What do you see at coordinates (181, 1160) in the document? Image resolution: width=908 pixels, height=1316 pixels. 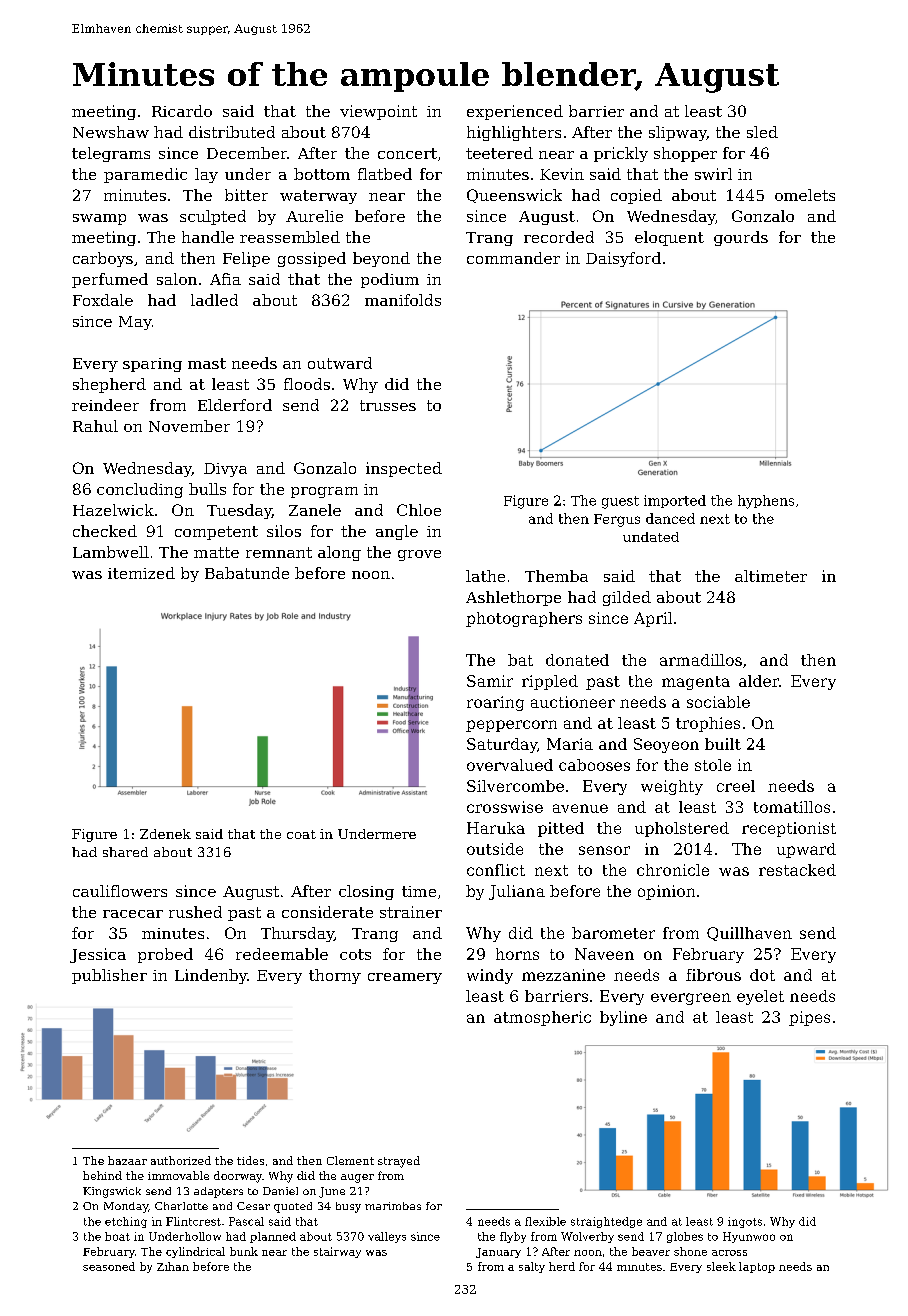 I see `authorized` at bounding box center [181, 1160].
